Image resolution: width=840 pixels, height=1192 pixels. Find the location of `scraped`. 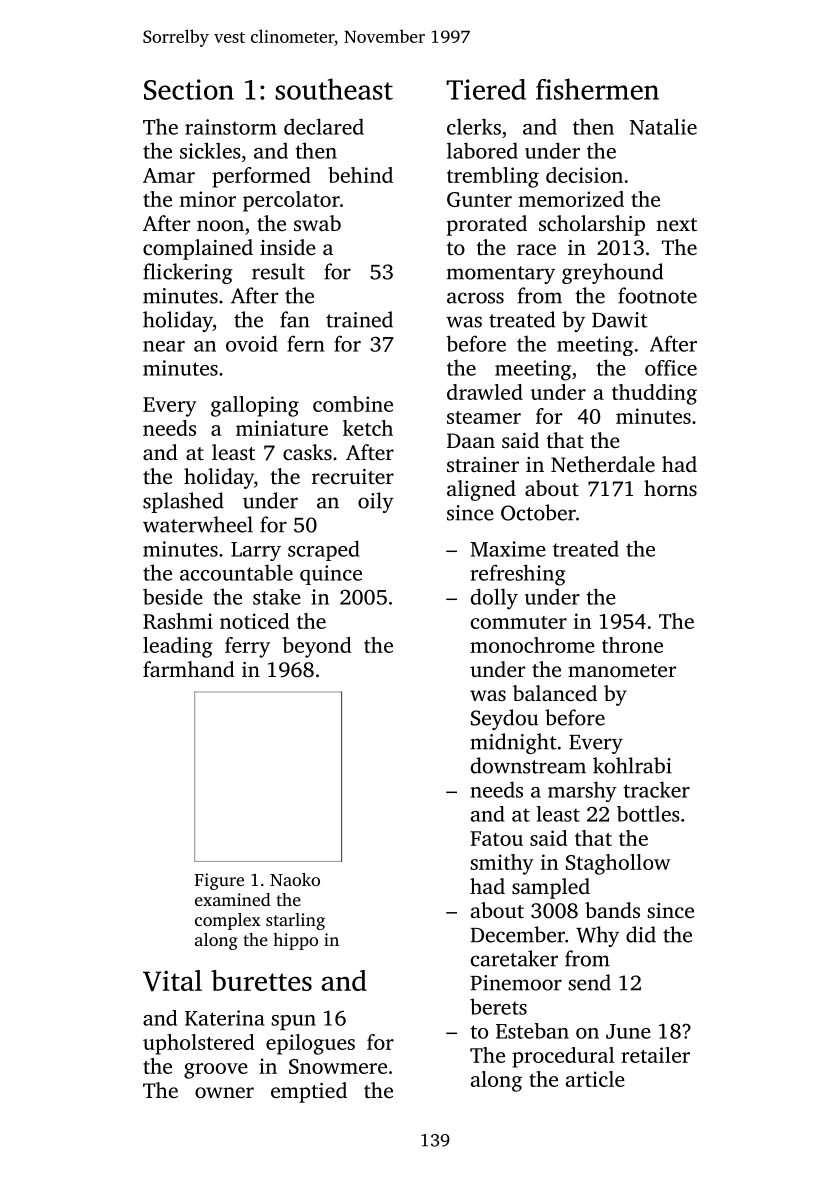

scraped is located at coordinates (324, 550).
